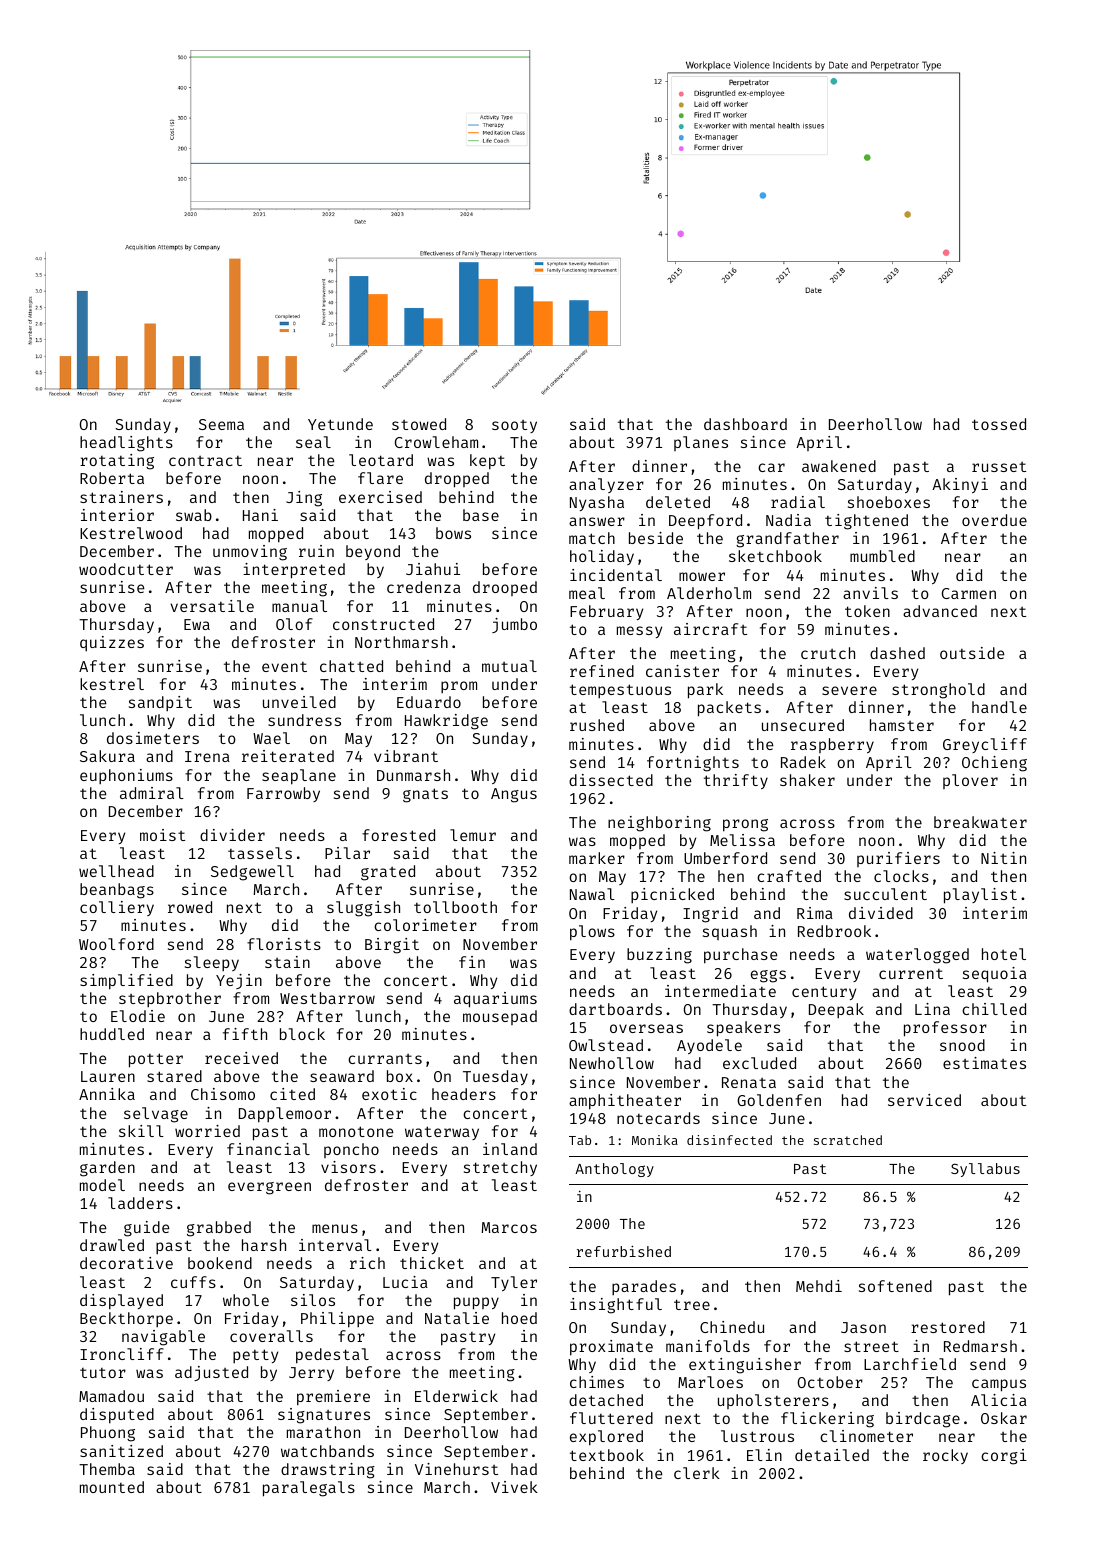 The width and height of the screenshot is (1107, 1565). Describe the element at coordinates (487, 462) in the screenshot. I see `kept` at that location.
